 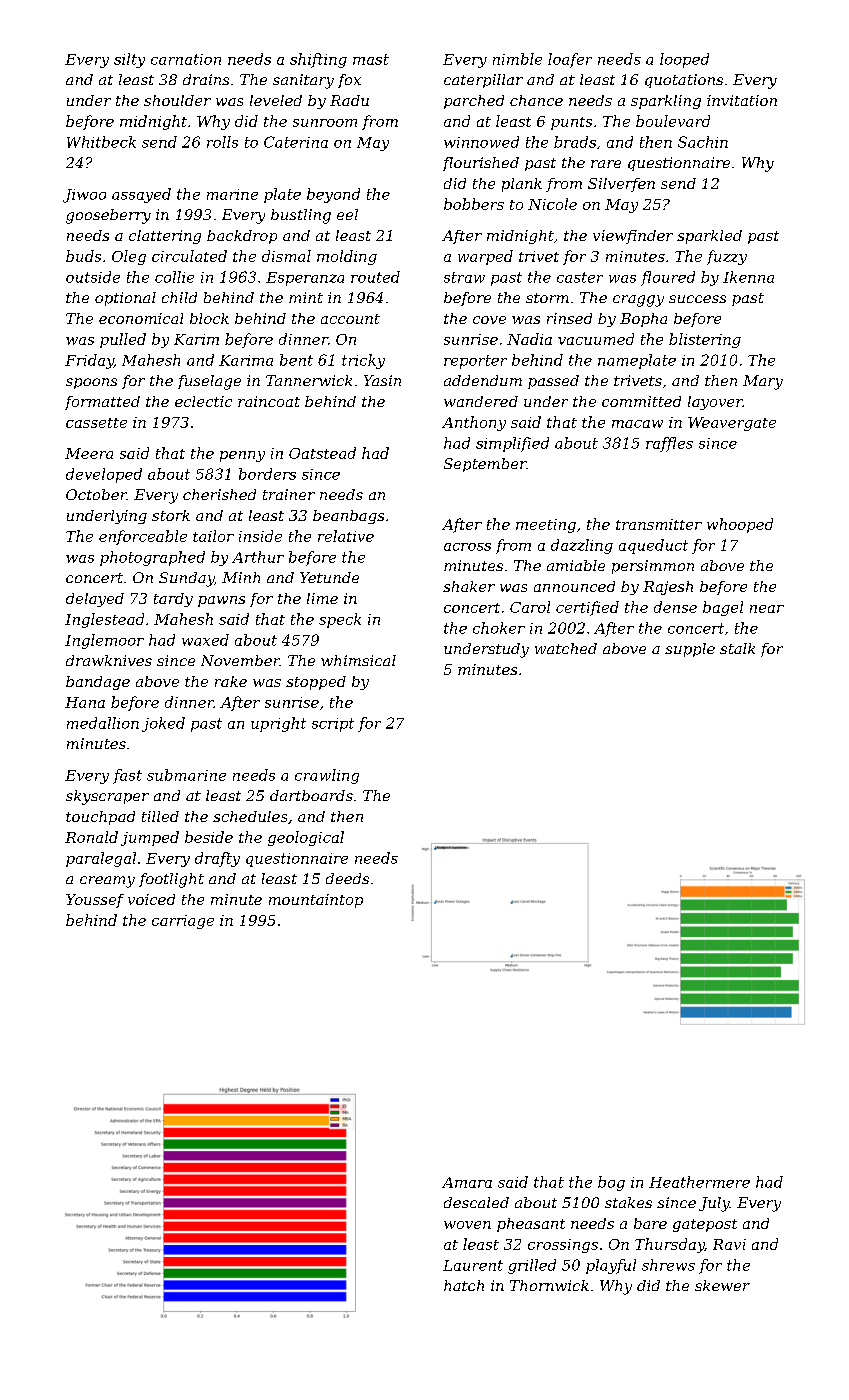 I want to click on tilled, so click(x=160, y=816).
